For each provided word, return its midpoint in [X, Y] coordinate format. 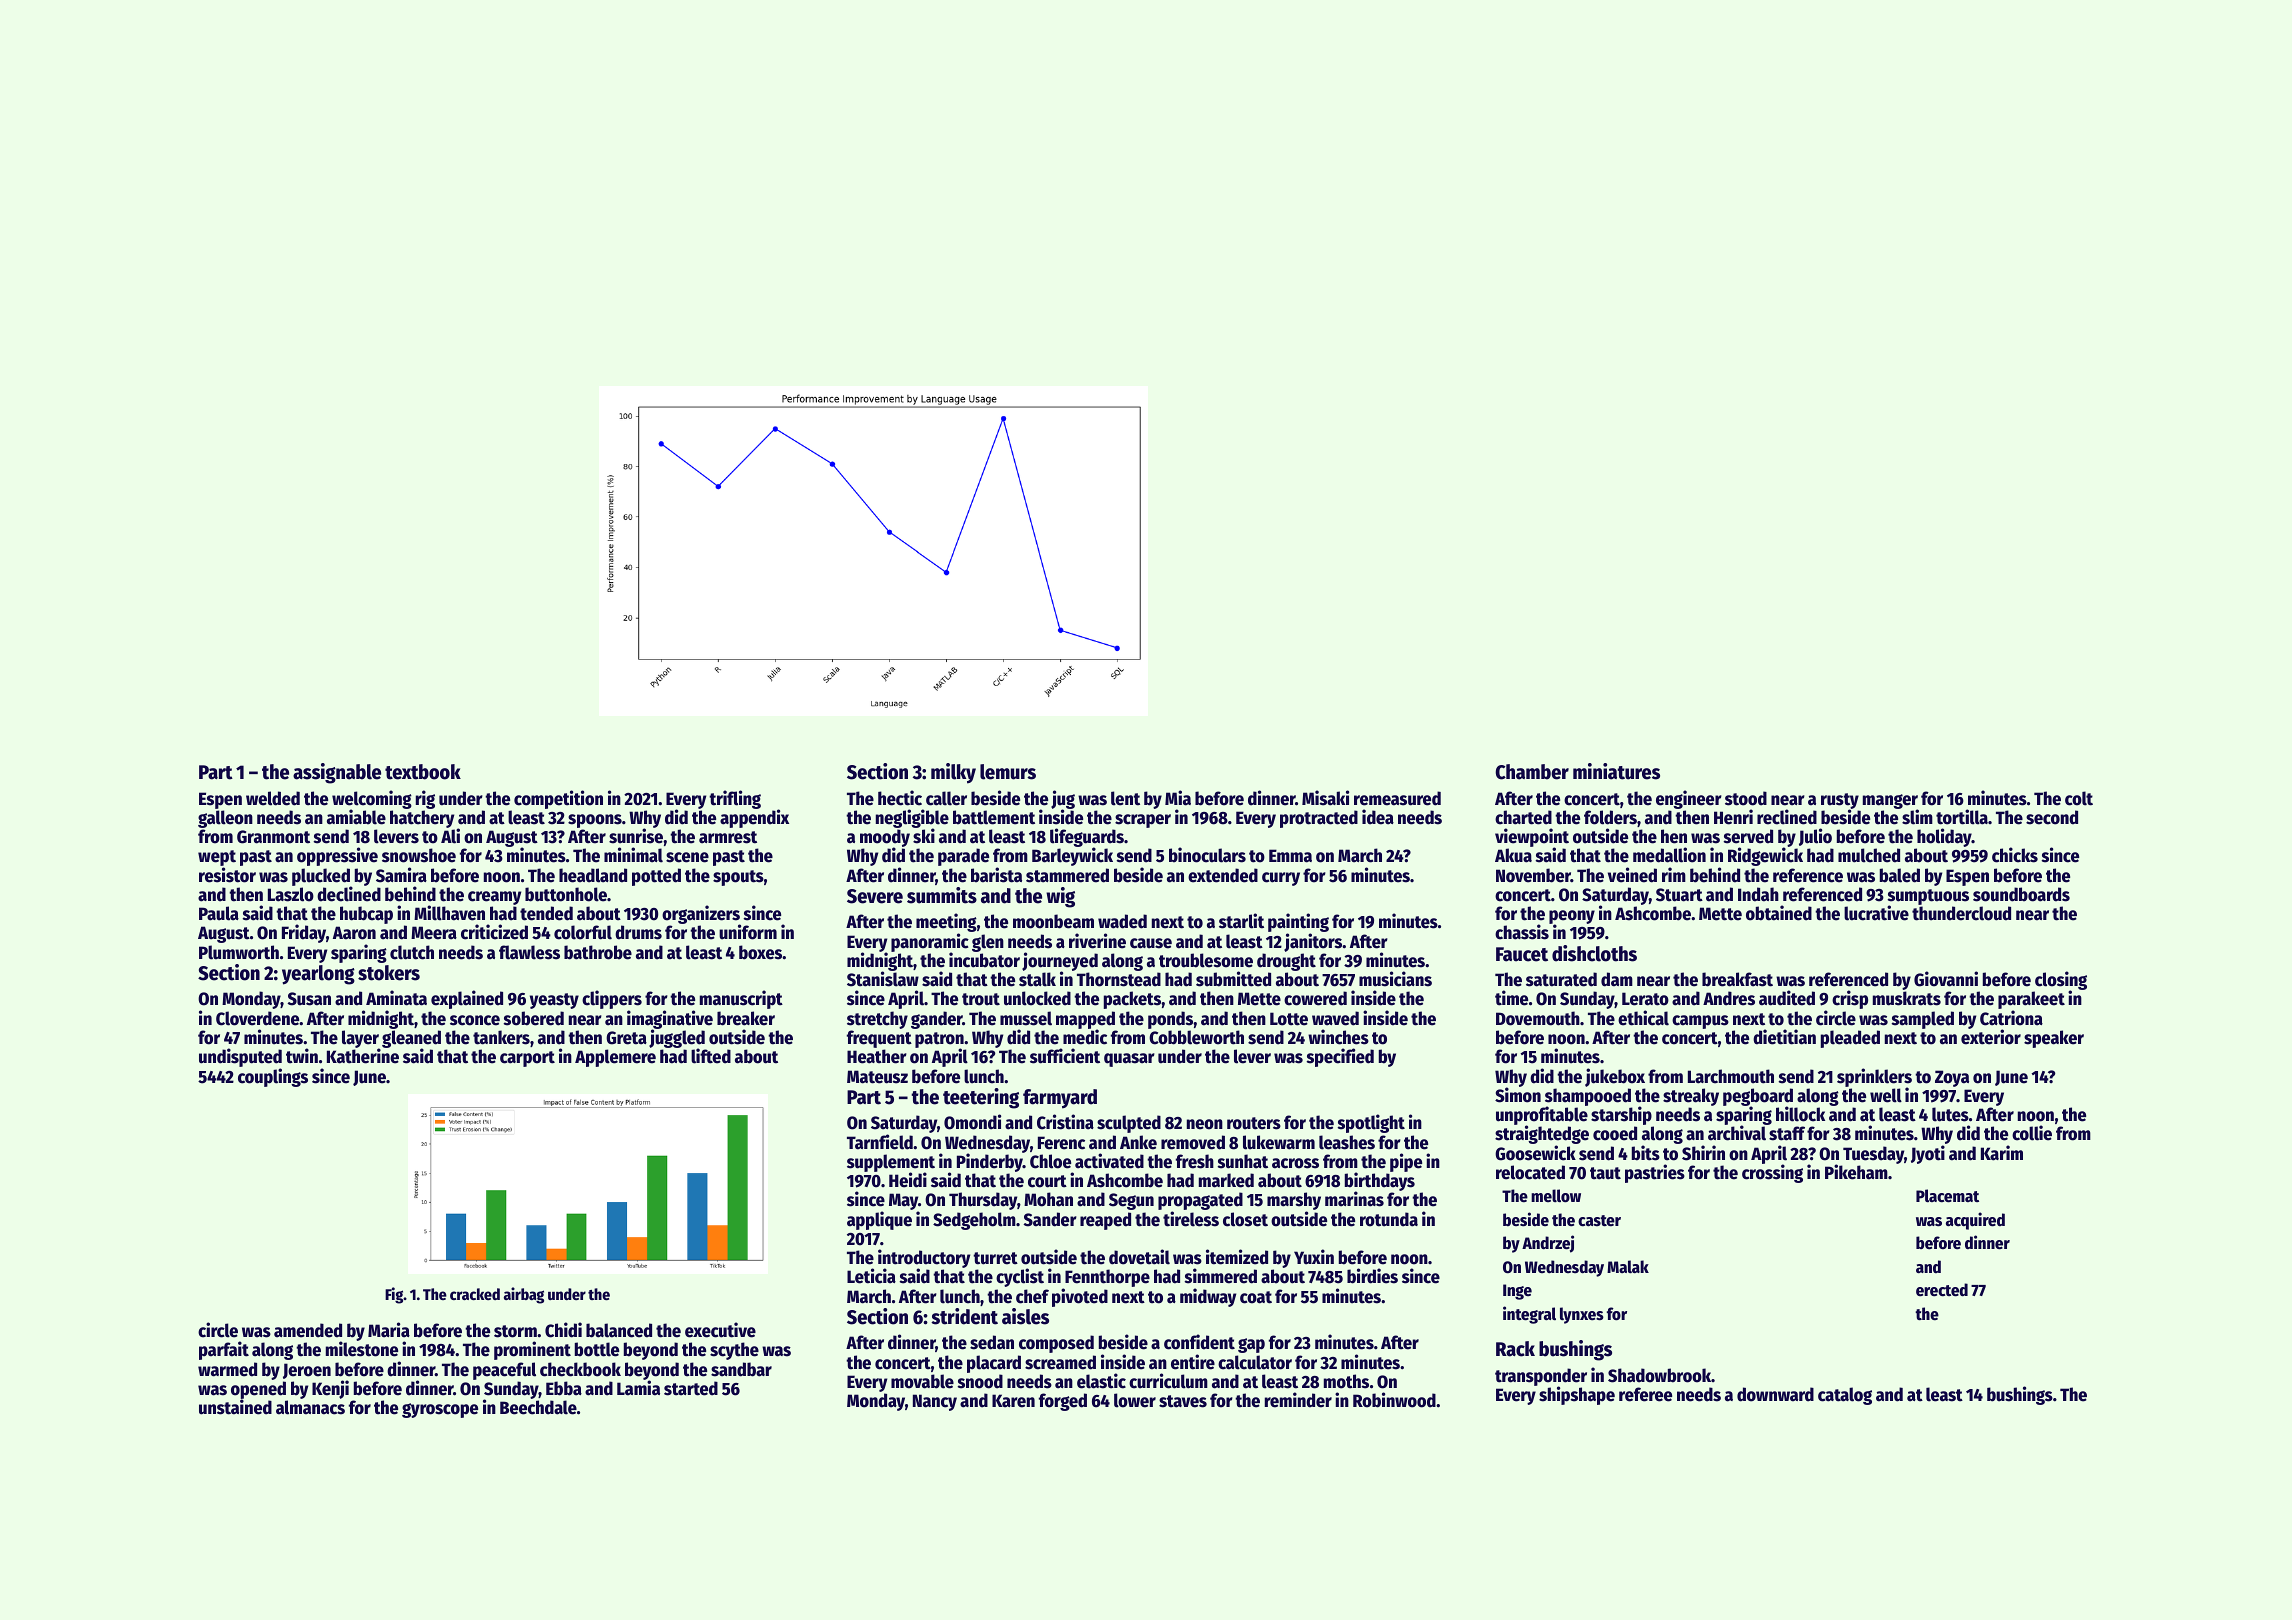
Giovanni [1946, 979]
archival [1737, 1133]
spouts [738, 878]
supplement [891, 1163]
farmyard [1060, 1099]
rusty [1840, 801]
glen [988, 943]
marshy [1294, 1201]
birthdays [1380, 1182]
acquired [1975, 1221]
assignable [337, 773]
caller [946, 798]
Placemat [1947, 1196]
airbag [524, 1295]
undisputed [240, 1057]
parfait [224, 1350]
